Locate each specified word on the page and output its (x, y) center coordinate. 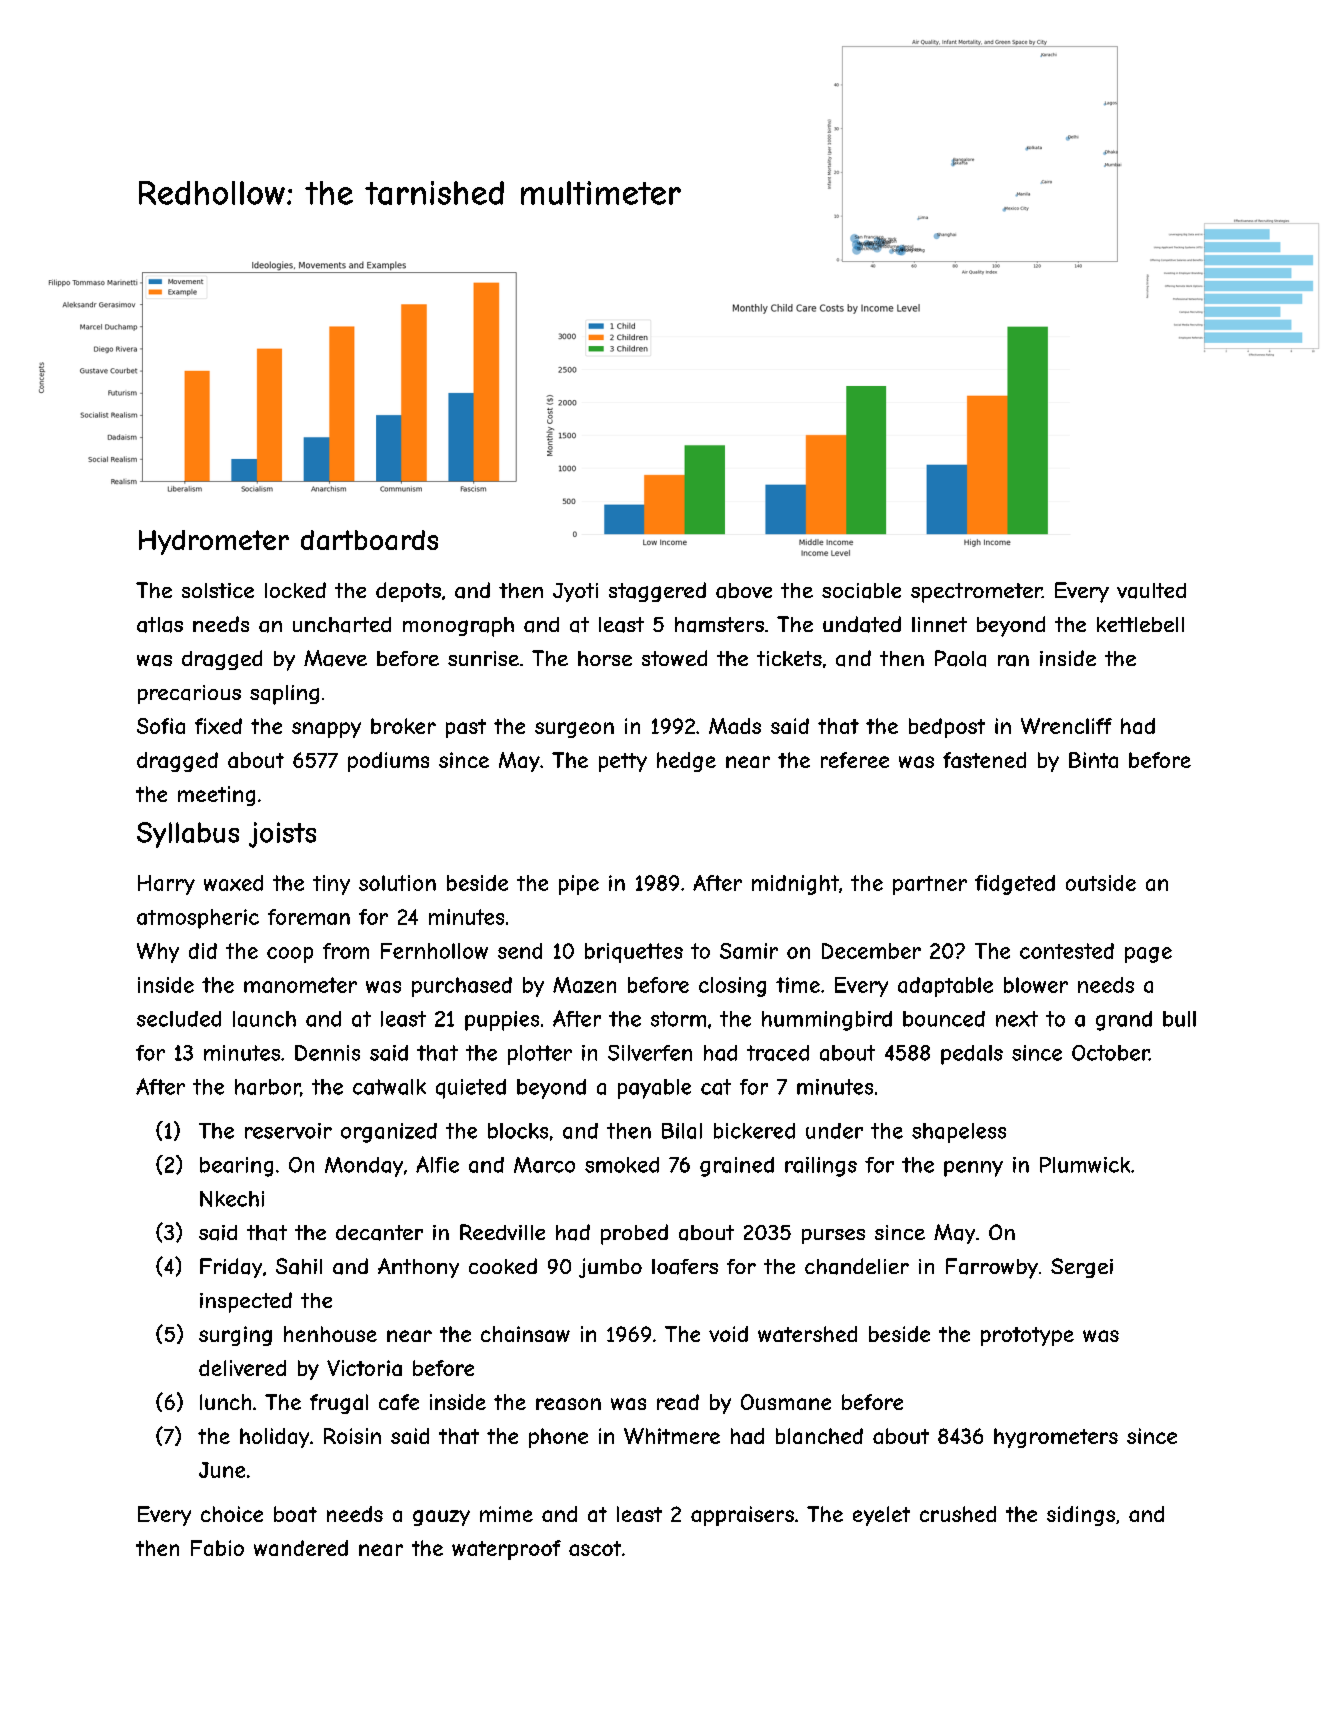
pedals (972, 1055)
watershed (807, 1334)
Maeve (335, 658)
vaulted (1151, 591)
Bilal (682, 1131)
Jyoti (575, 592)
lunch (225, 1402)
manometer (300, 985)
